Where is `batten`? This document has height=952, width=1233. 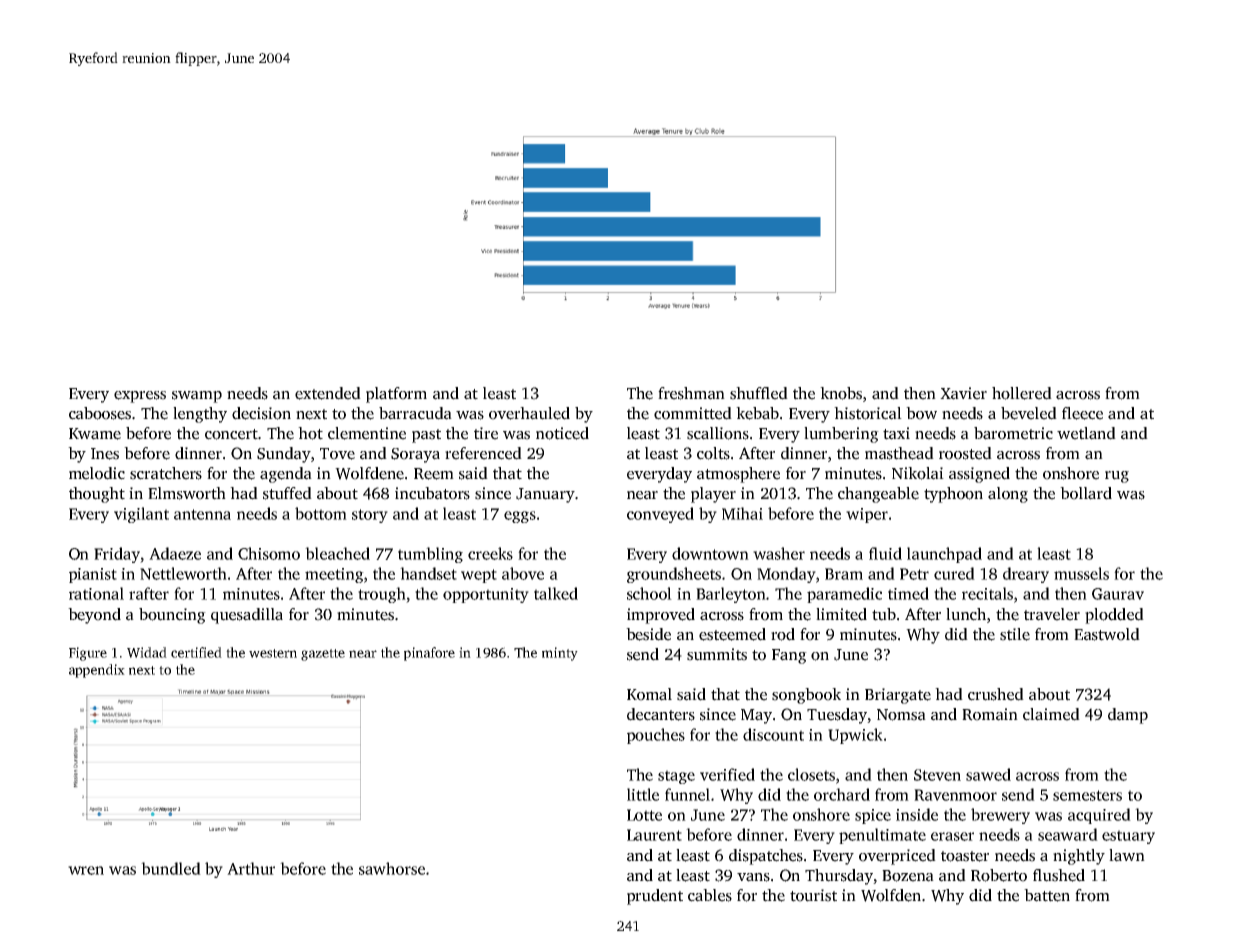
batten is located at coordinates (1047, 895).
